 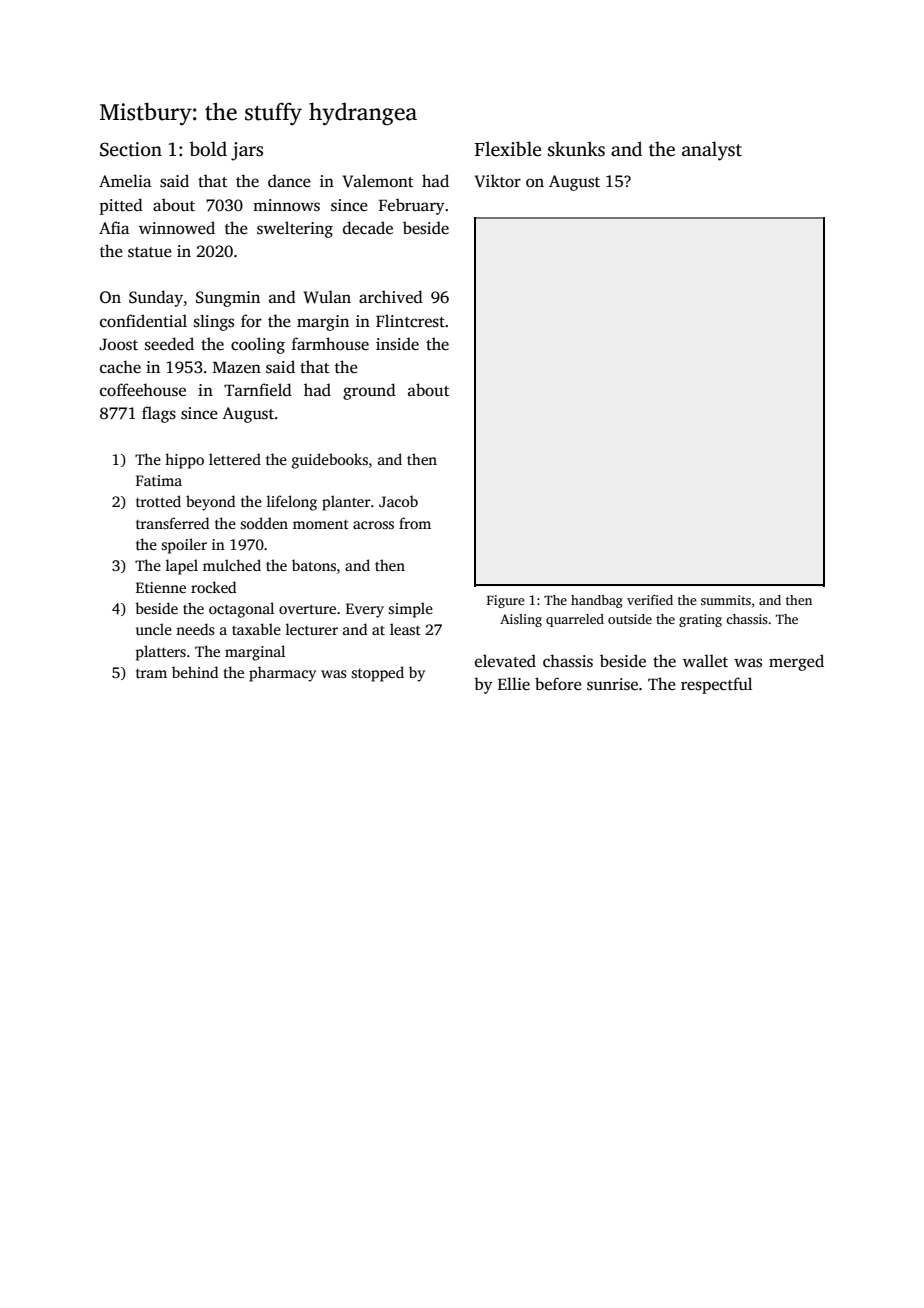 I want to click on planter, so click(x=346, y=503).
